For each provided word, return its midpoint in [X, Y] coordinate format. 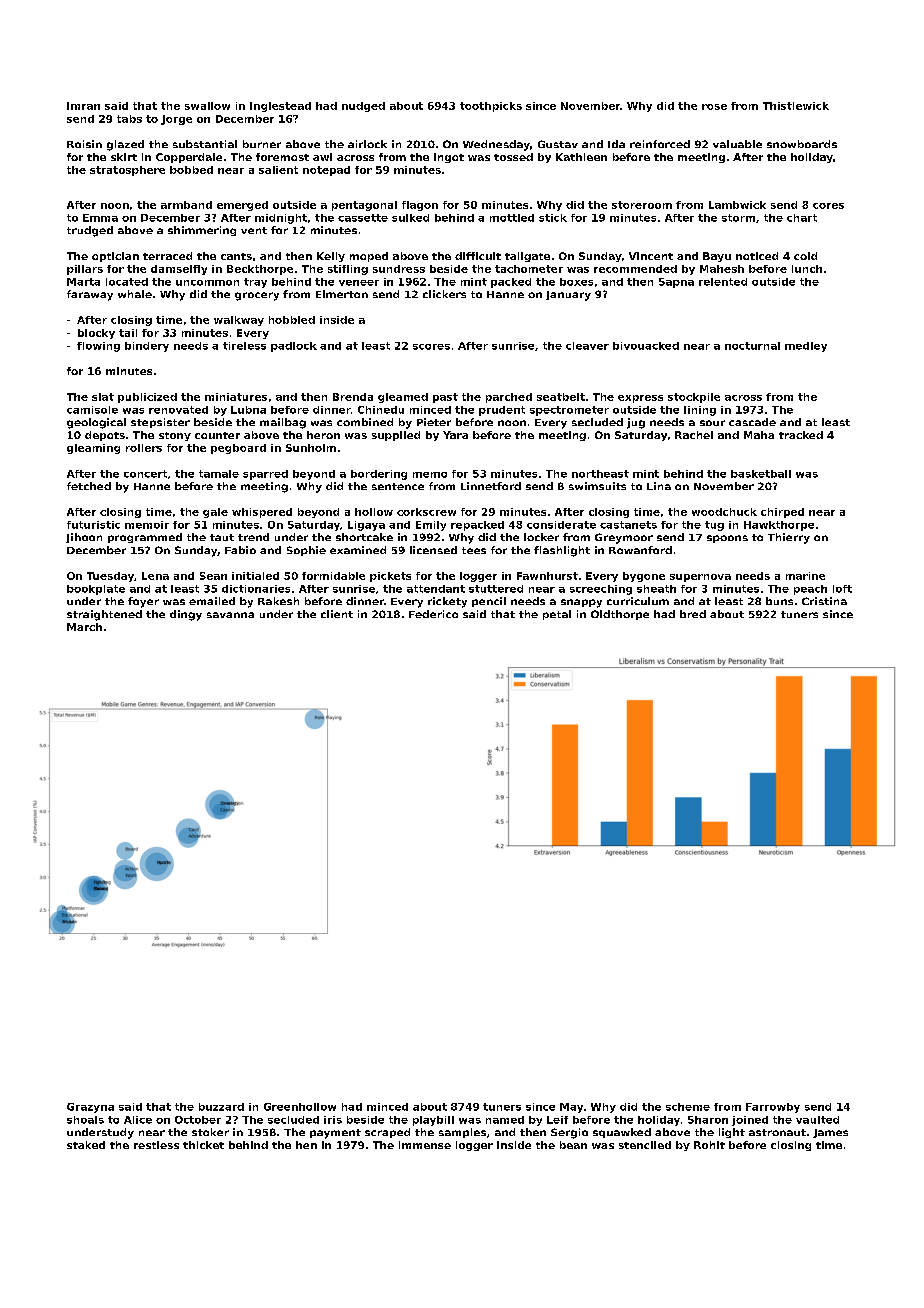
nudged [363, 107]
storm [738, 218]
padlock [294, 347]
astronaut [777, 1132]
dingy [186, 615]
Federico [433, 614]
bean [573, 1145]
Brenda [353, 397]
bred [693, 614]
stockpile [694, 398]
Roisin [84, 144]
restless [156, 1145]
